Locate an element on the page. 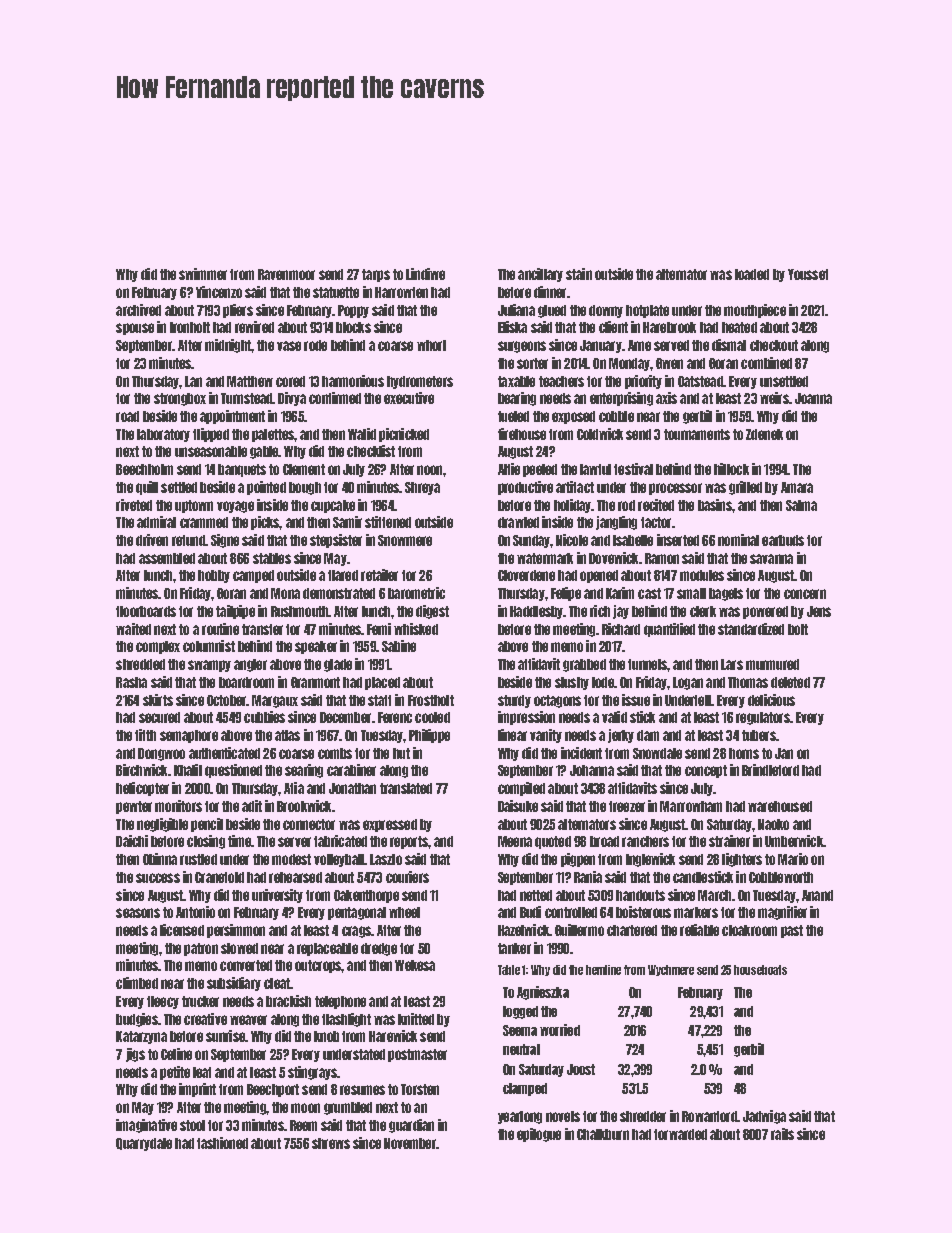 The height and width of the page is (1233, 952). helicopter is located at coordinates (142, 789).
